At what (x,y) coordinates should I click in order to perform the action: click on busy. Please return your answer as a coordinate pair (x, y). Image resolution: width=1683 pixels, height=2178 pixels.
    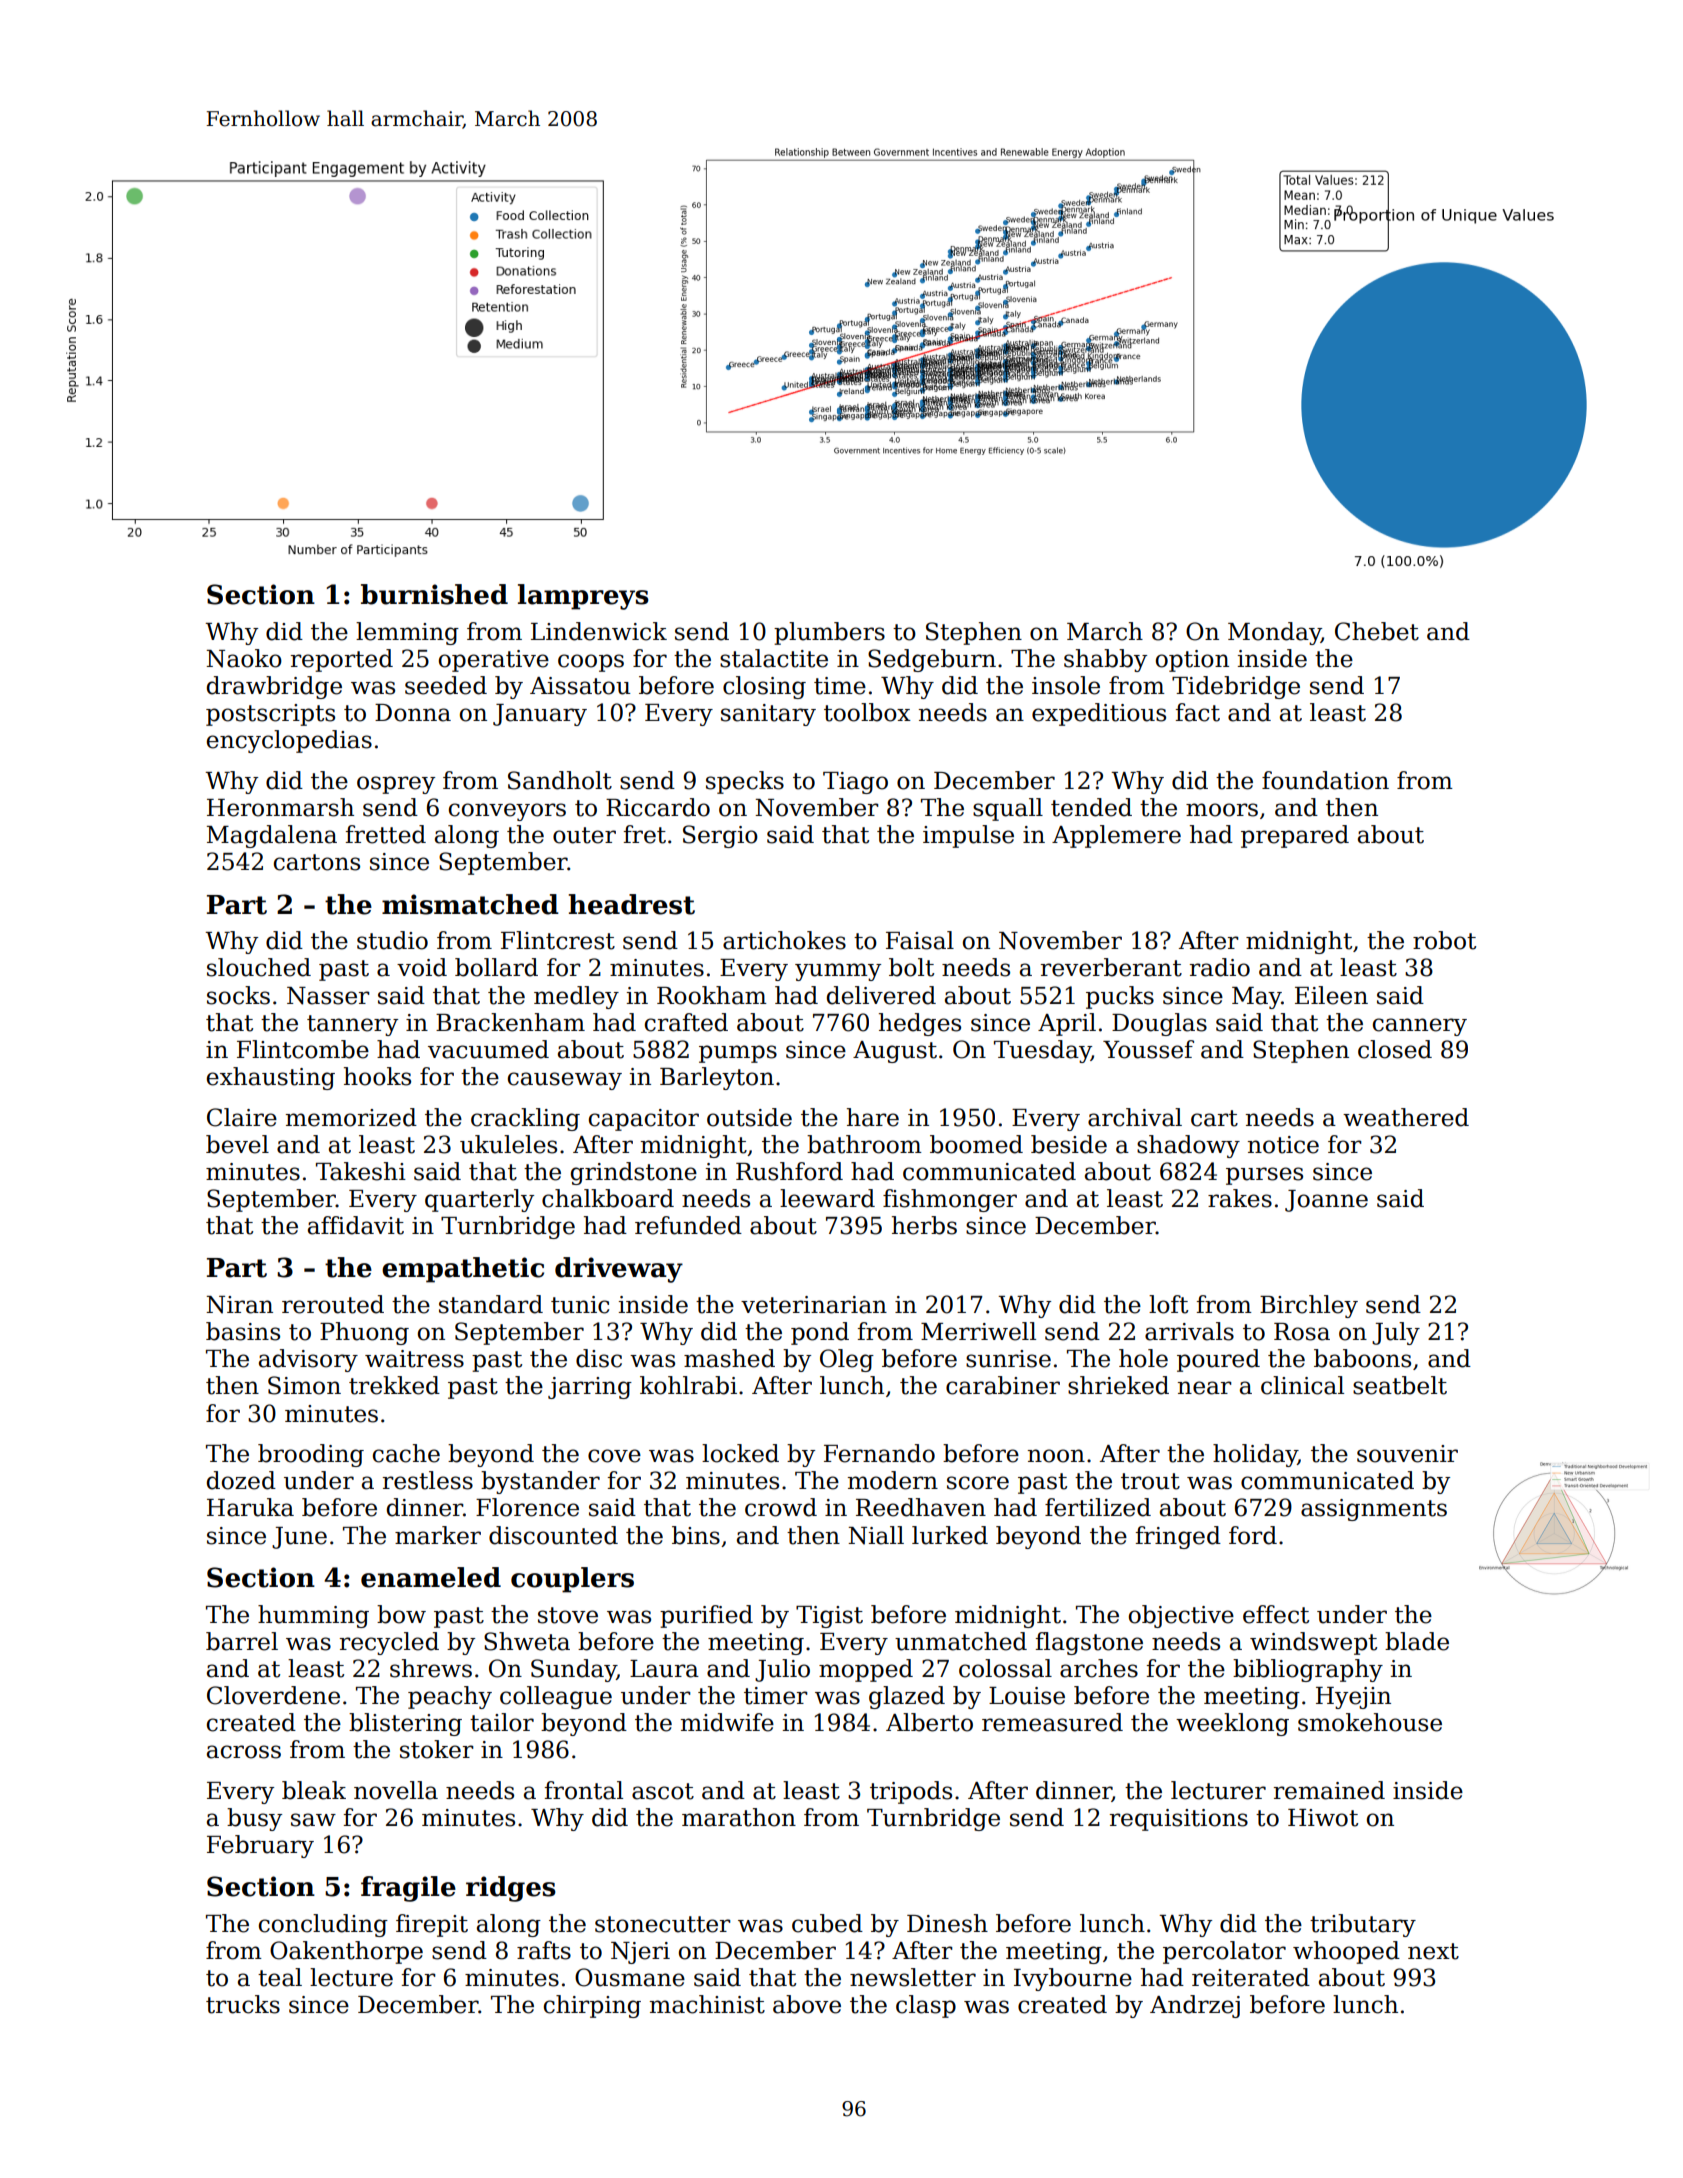
    Looking at the image, I should click on (254, 1819).
